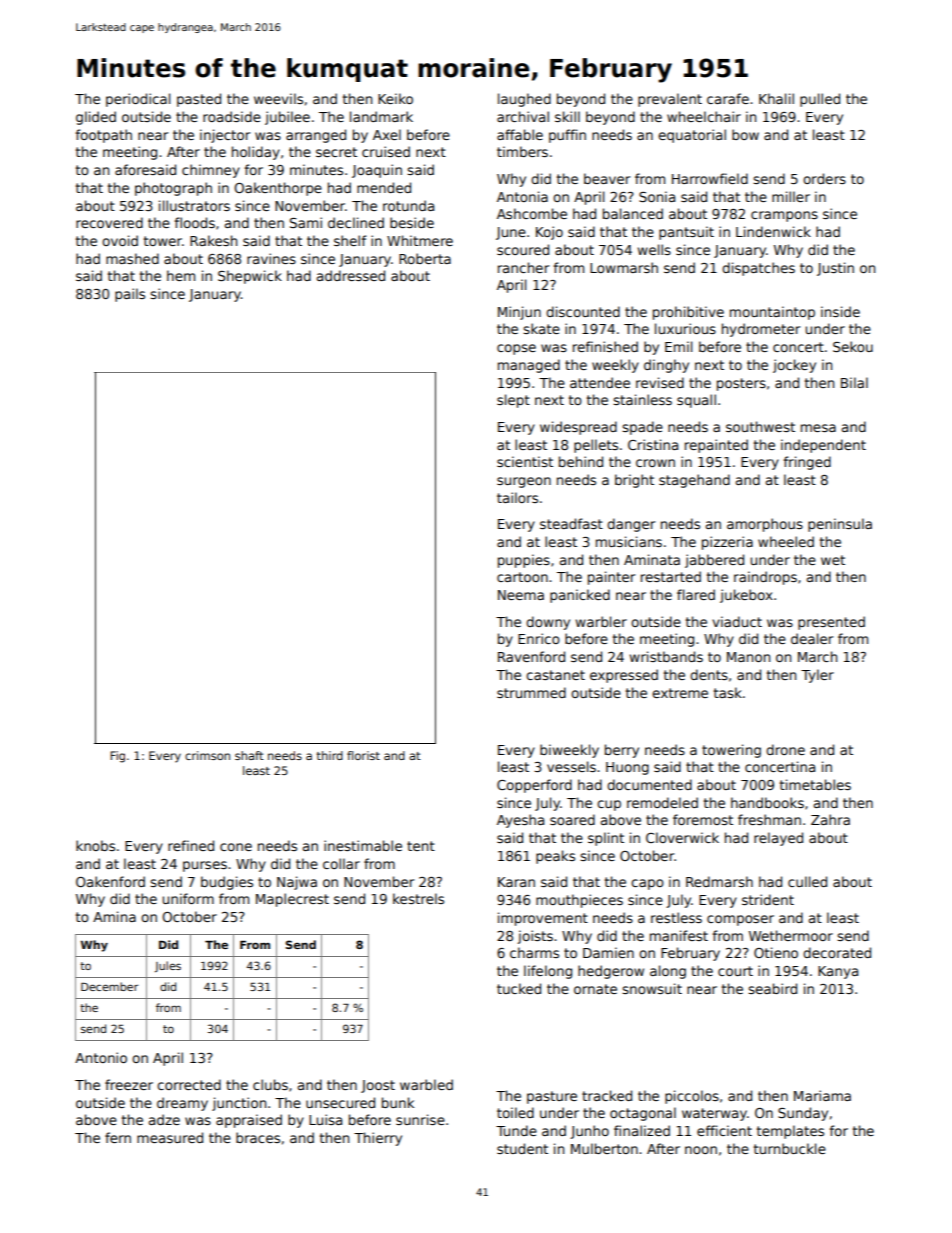 This document has height=1233, width=952. I want to click on Jules, so click(168, 966).
